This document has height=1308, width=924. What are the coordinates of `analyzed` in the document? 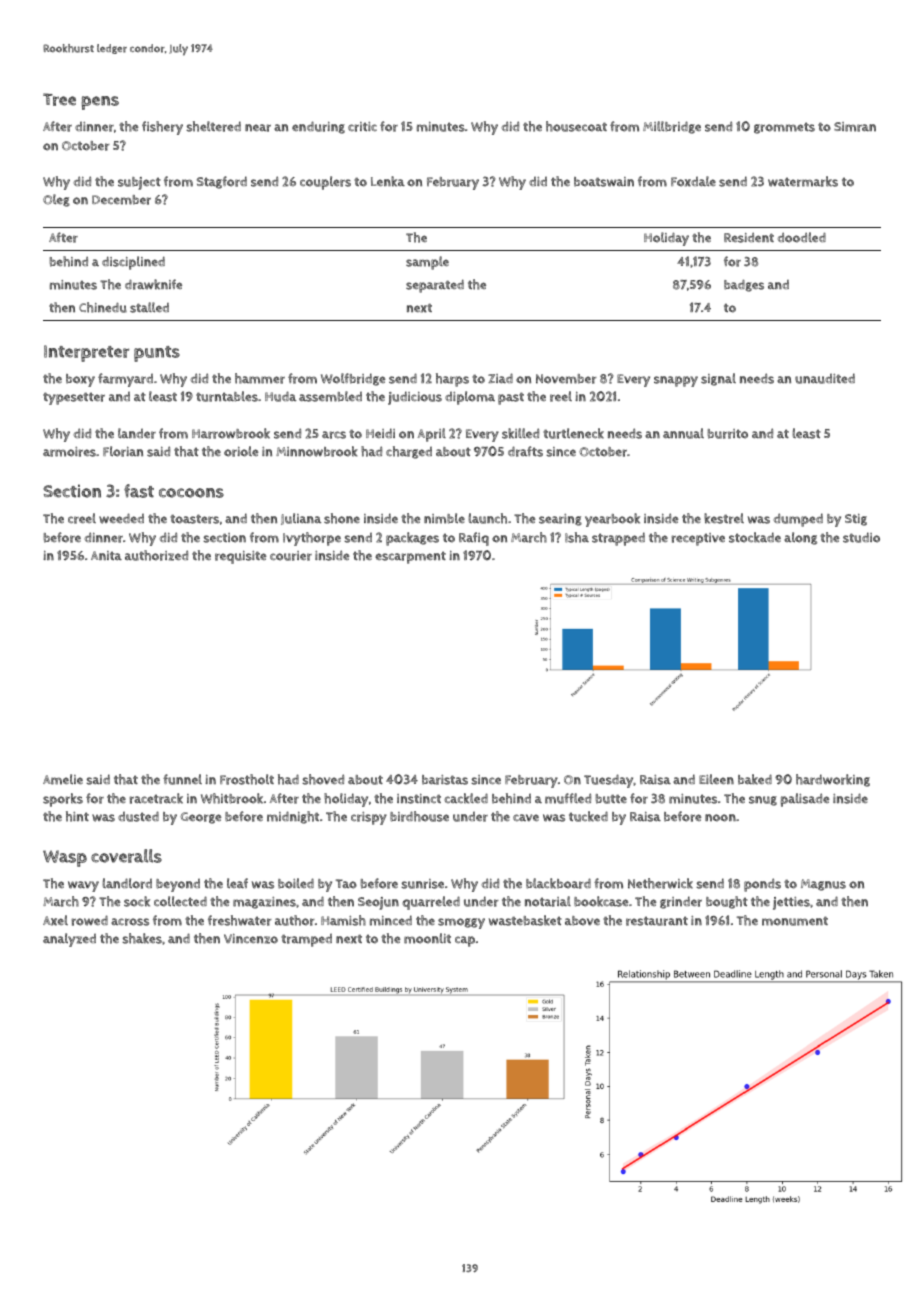 It's located at (69, 940).
